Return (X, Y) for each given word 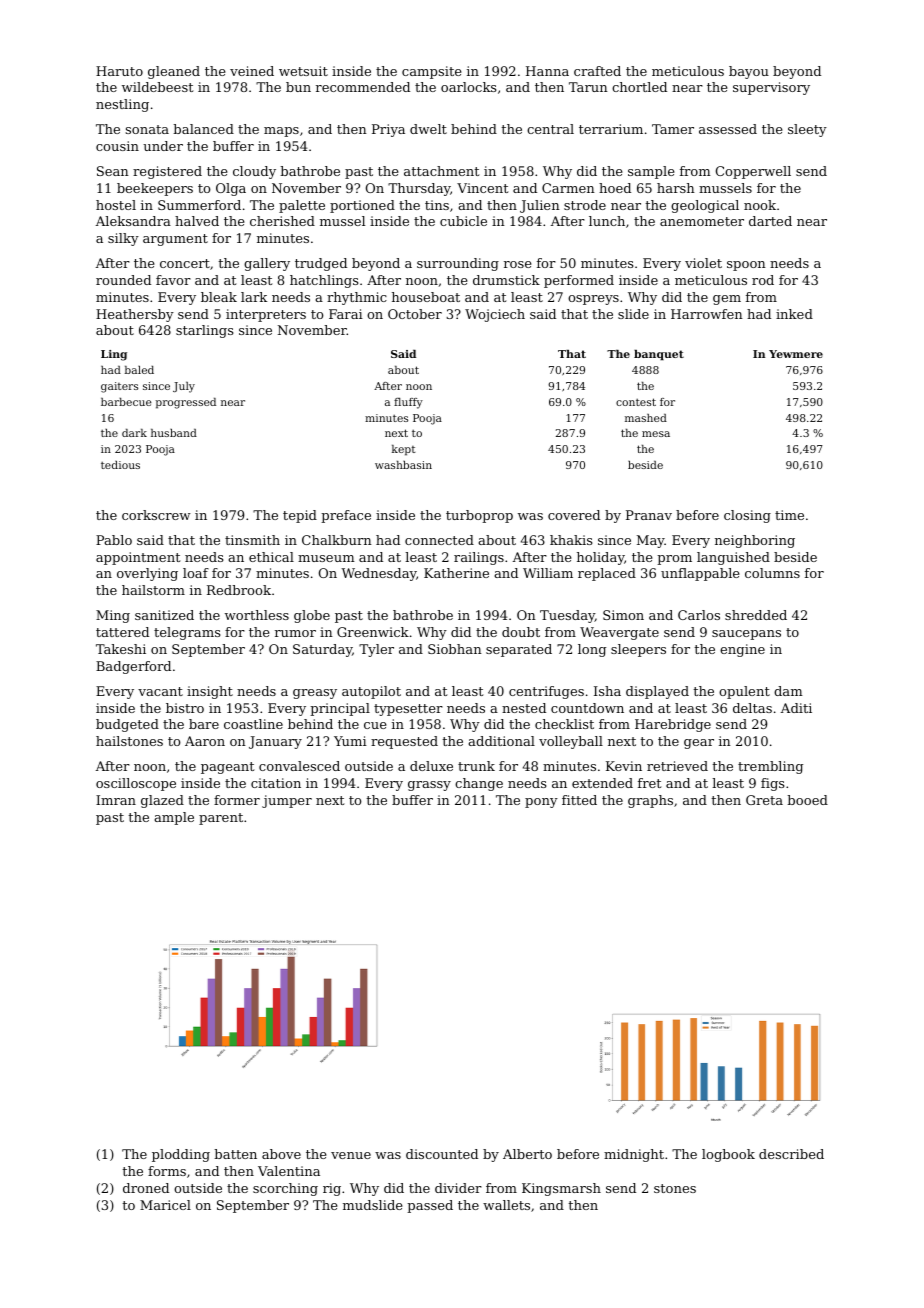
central (550, 129)
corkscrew (156, 515)
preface (346, 516)
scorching (285, 1189)
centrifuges (546, 692)
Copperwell (753, 172)
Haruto (119, 71)
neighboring (755, 541)
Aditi (796, 708)
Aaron (205, 741)
